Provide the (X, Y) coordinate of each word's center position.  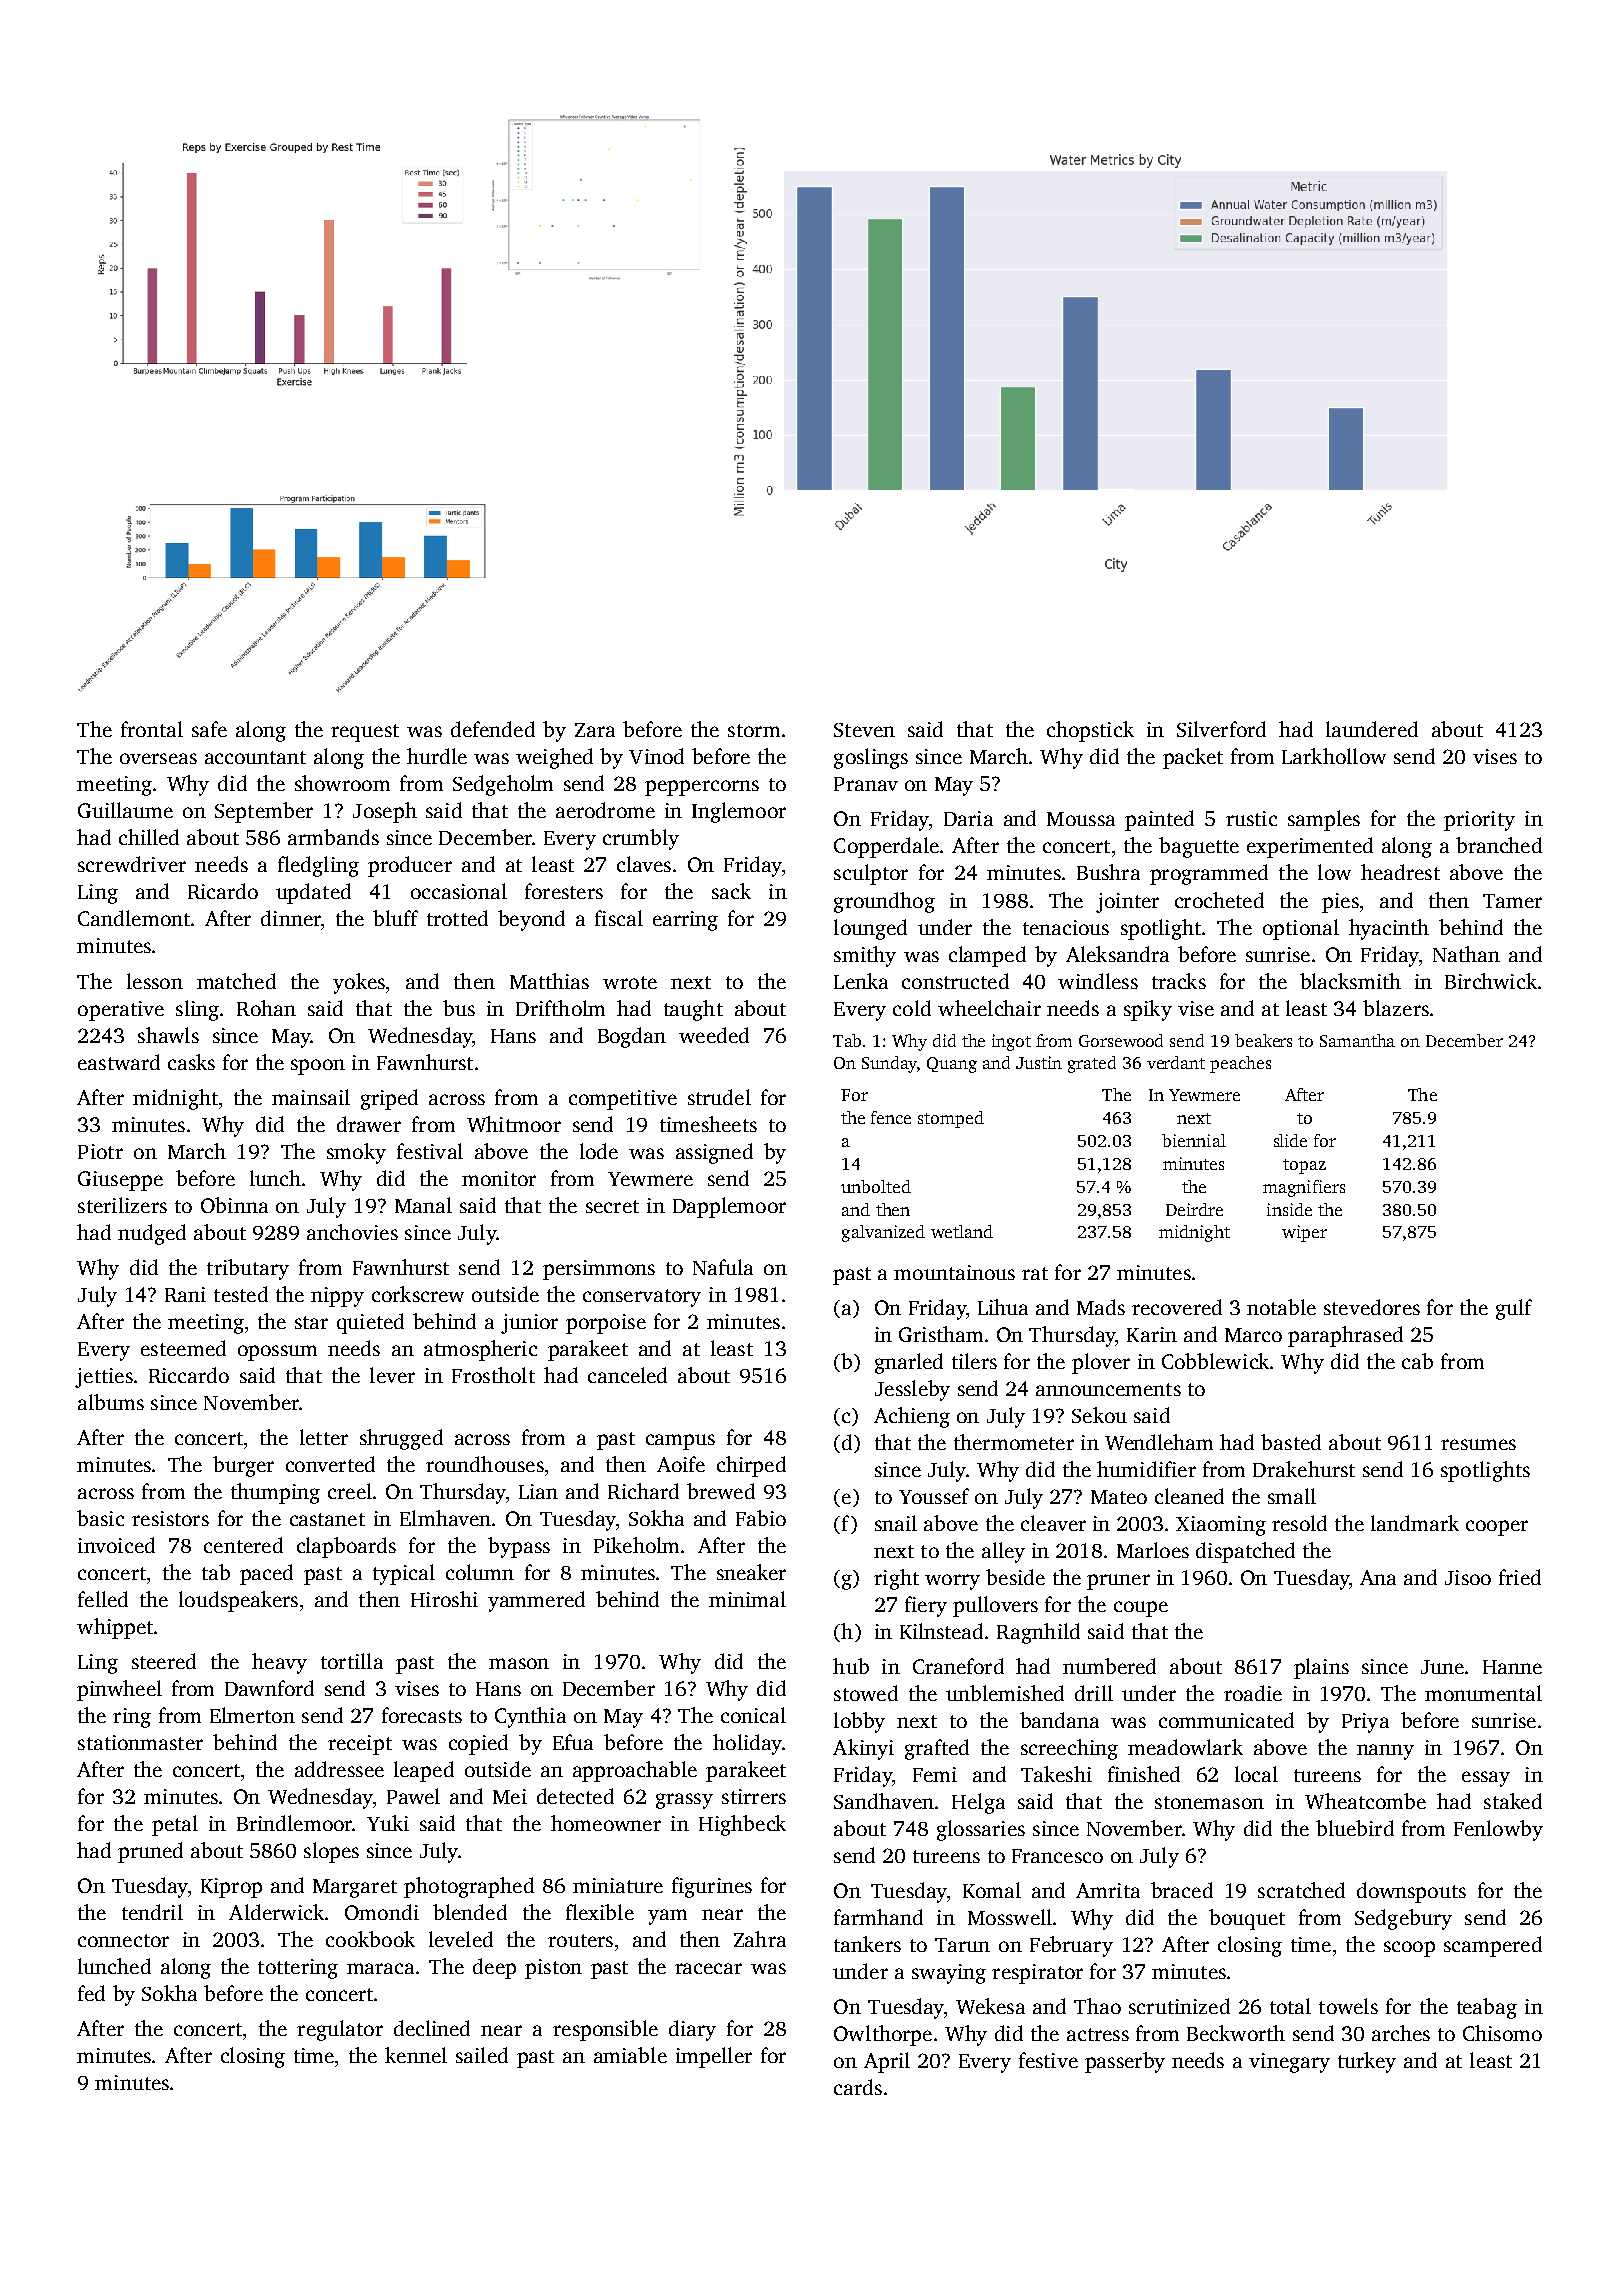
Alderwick (276, 1912)
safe (209, 729)
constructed (955, 981)
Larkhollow (1334, 756)
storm (754, 730)
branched (1499, 845)
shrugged (401, 1439)
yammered (536, 1601)
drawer (369, 1124)
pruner (1118, 1582)
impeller (714, 2057)
